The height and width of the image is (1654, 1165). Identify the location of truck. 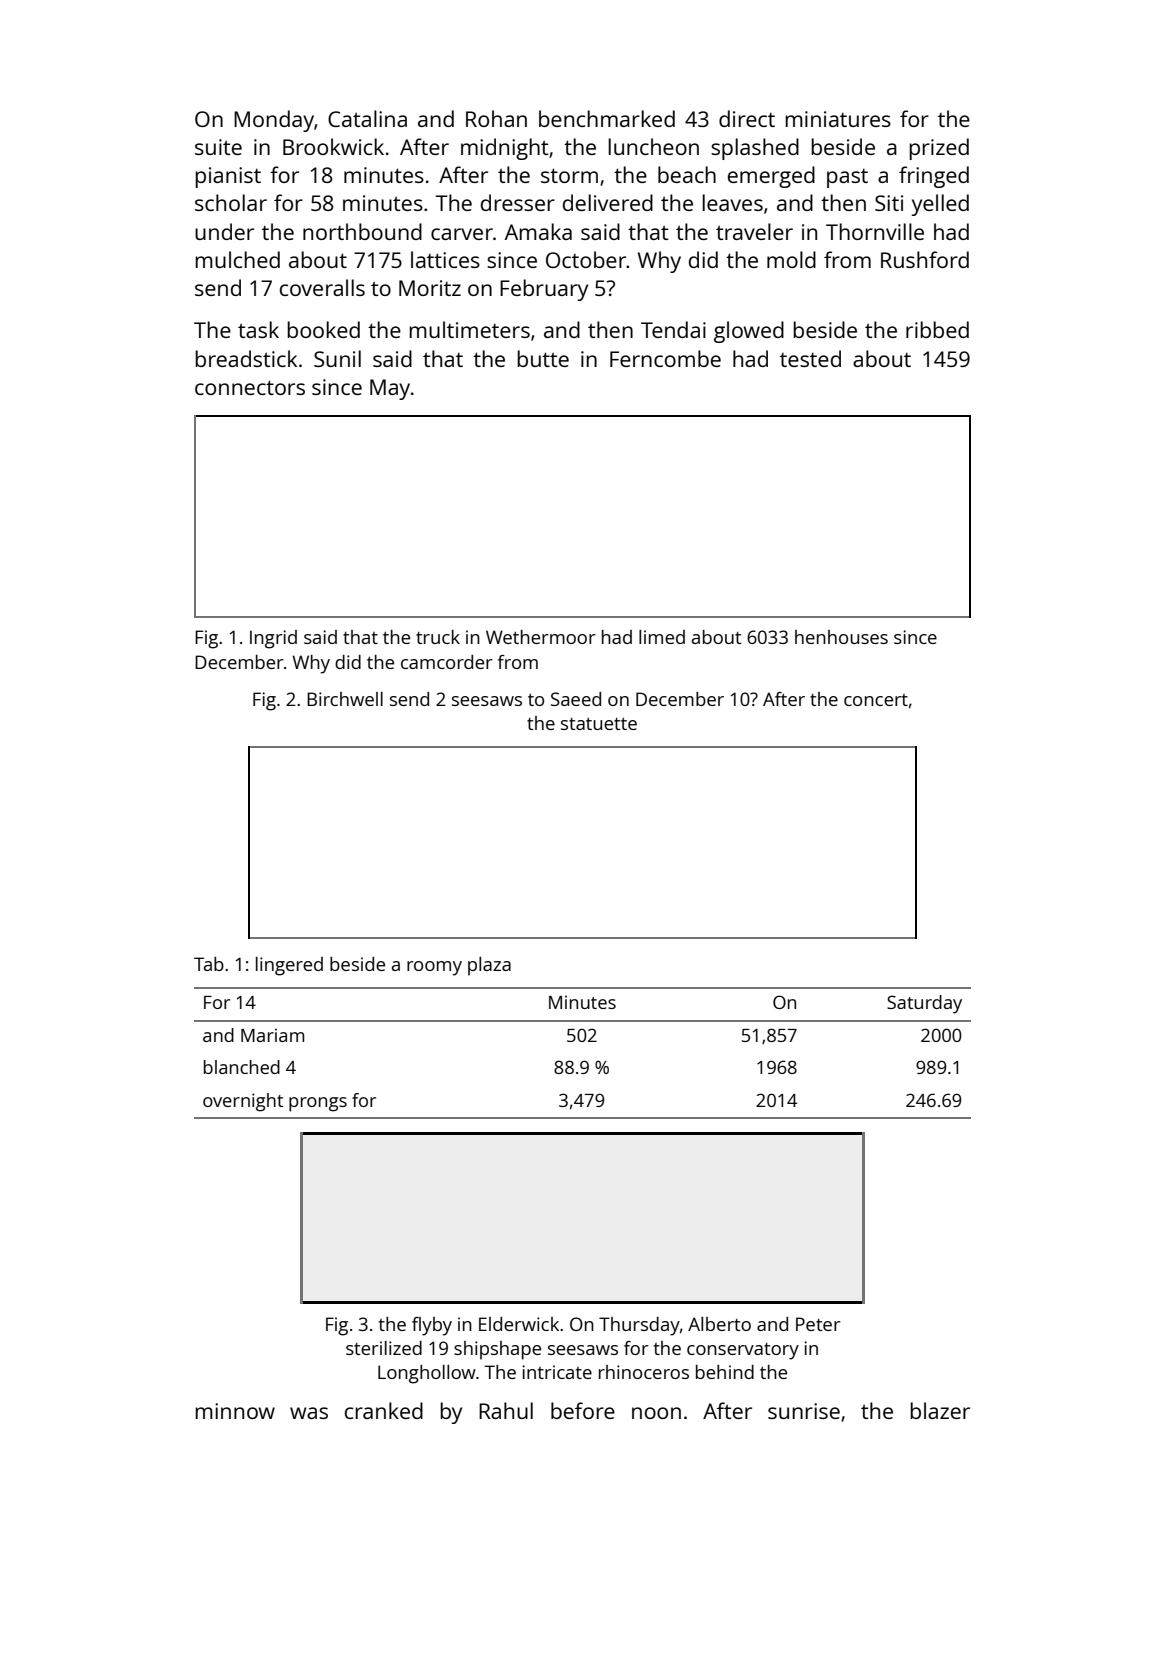
(438, 637).
